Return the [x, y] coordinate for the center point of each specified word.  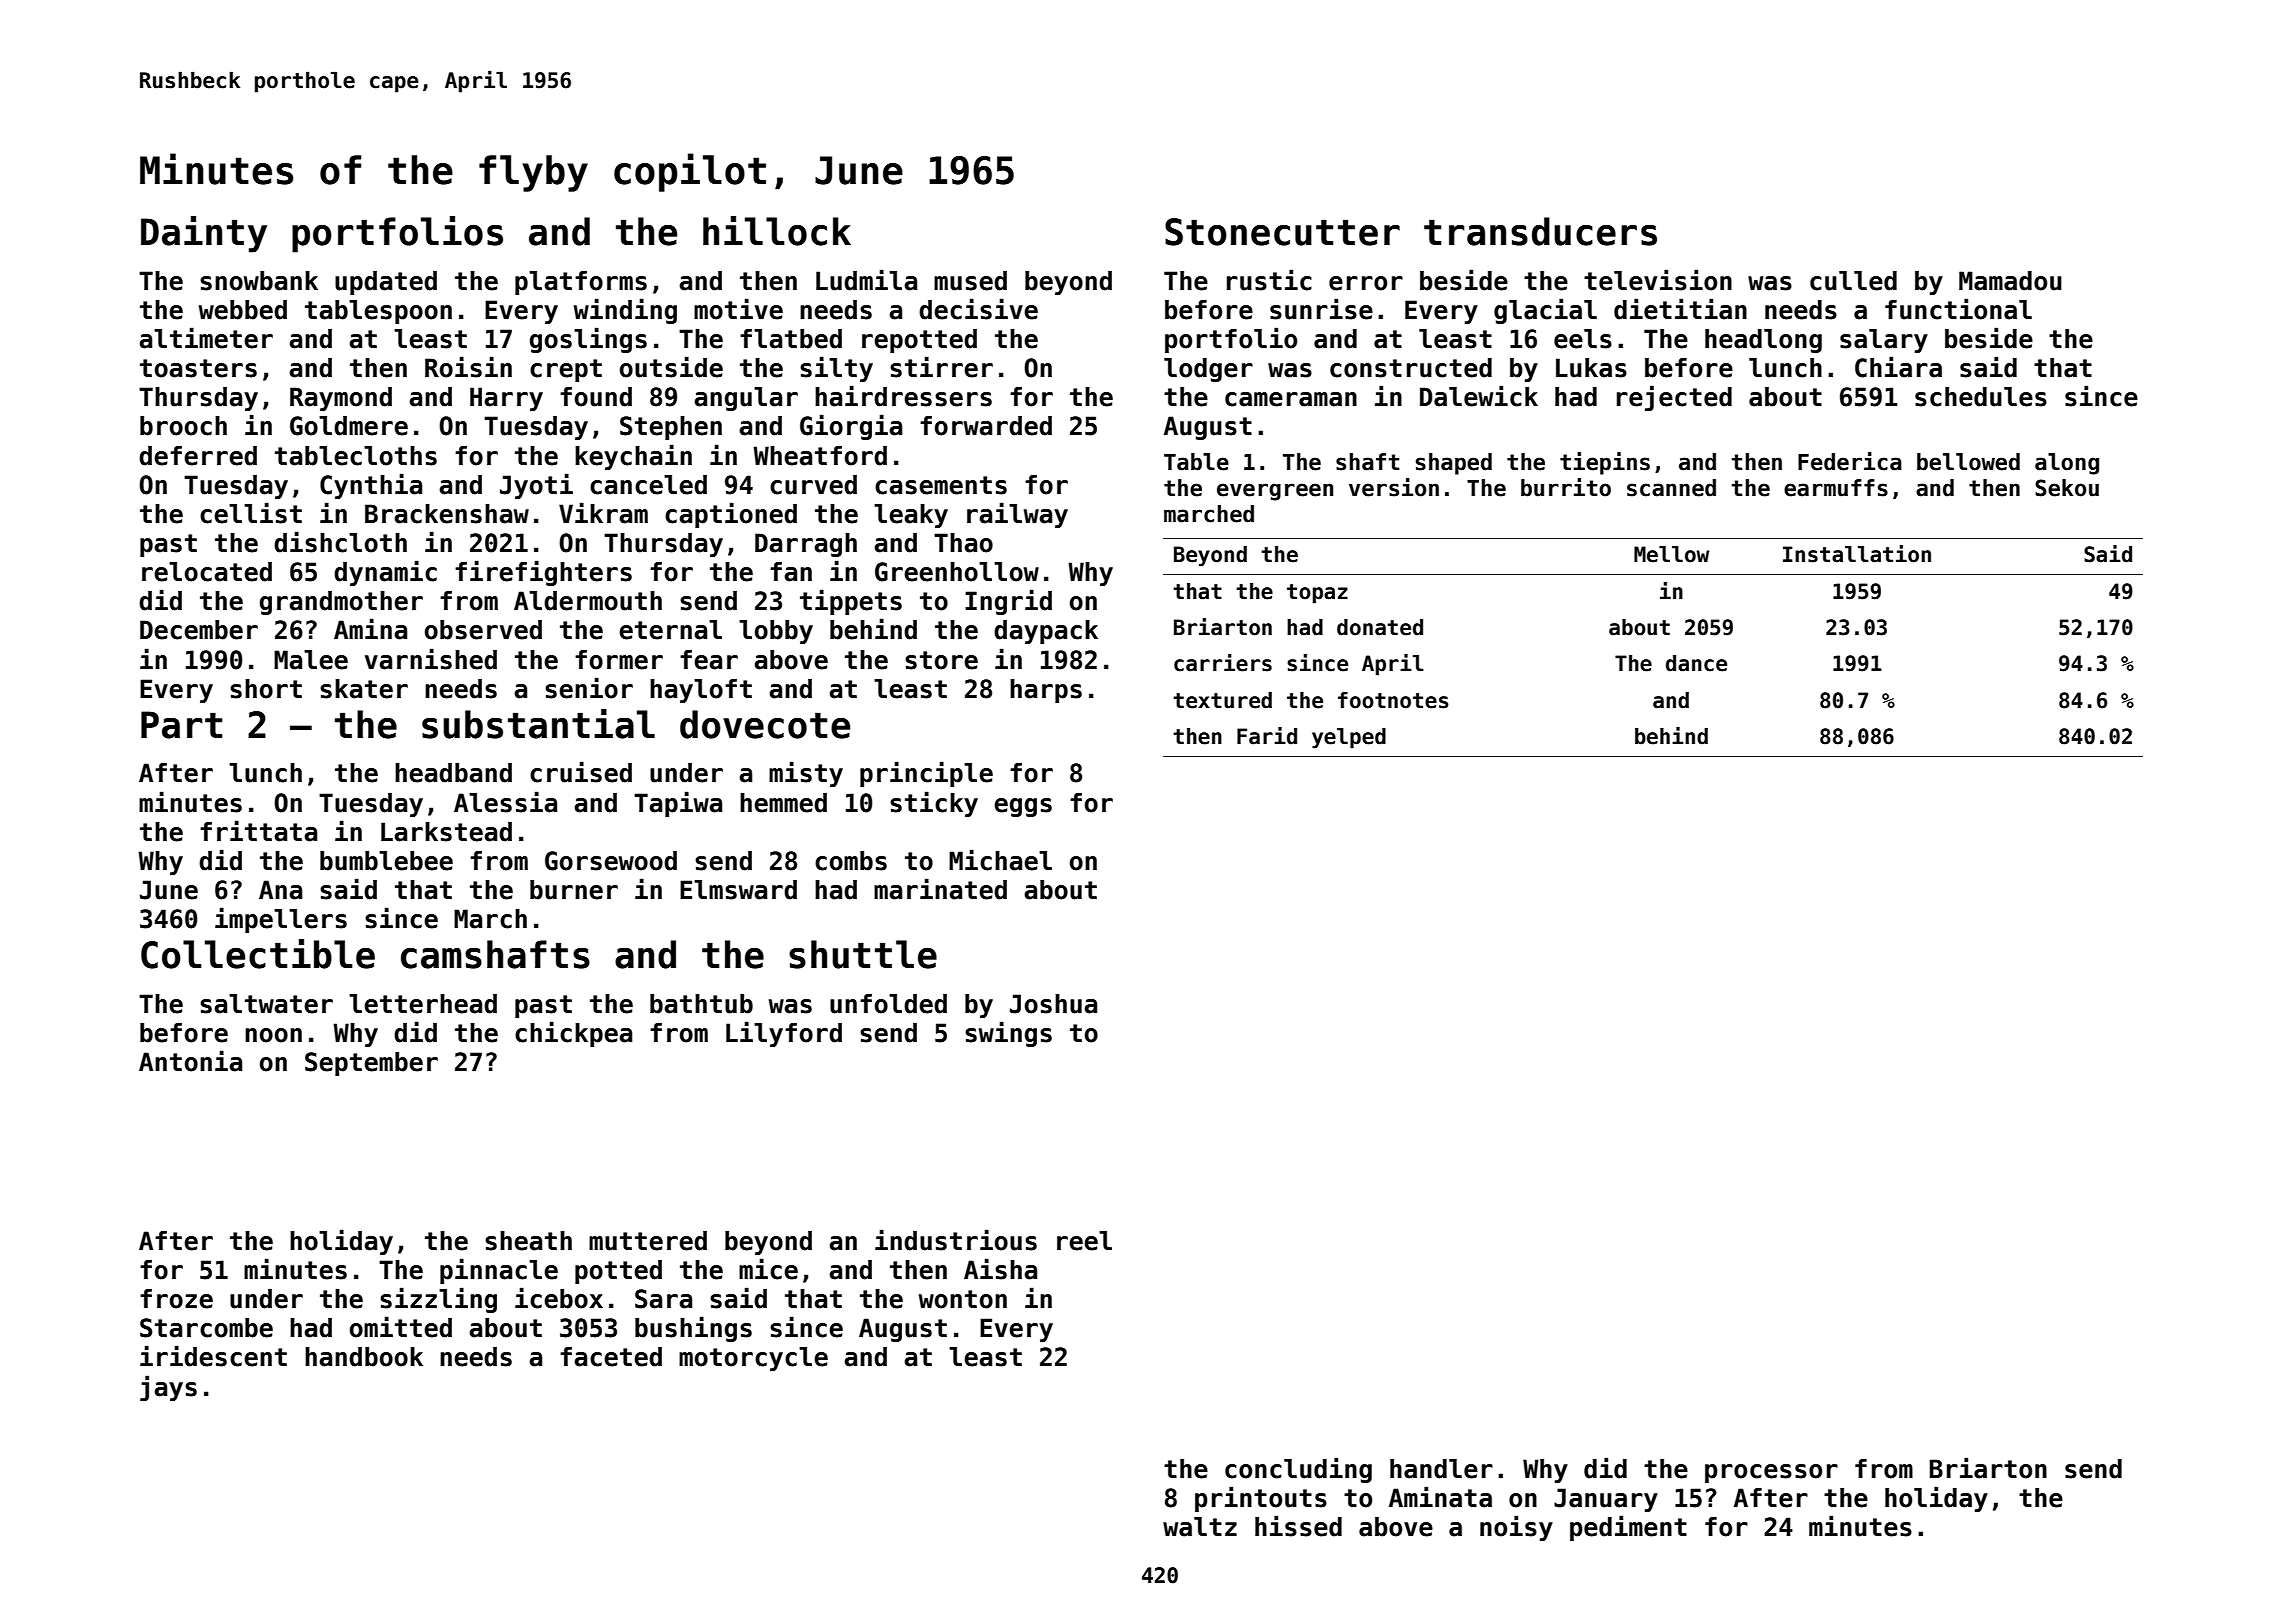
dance [1696, 663]
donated [1380, 627]
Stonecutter [1282, 232]
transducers [1540, 231]
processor [1771, 1473]
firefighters [543, 573]
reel [1084, 1241]
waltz [1200, 1527]
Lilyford [784, 1034]
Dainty [204, 234]
